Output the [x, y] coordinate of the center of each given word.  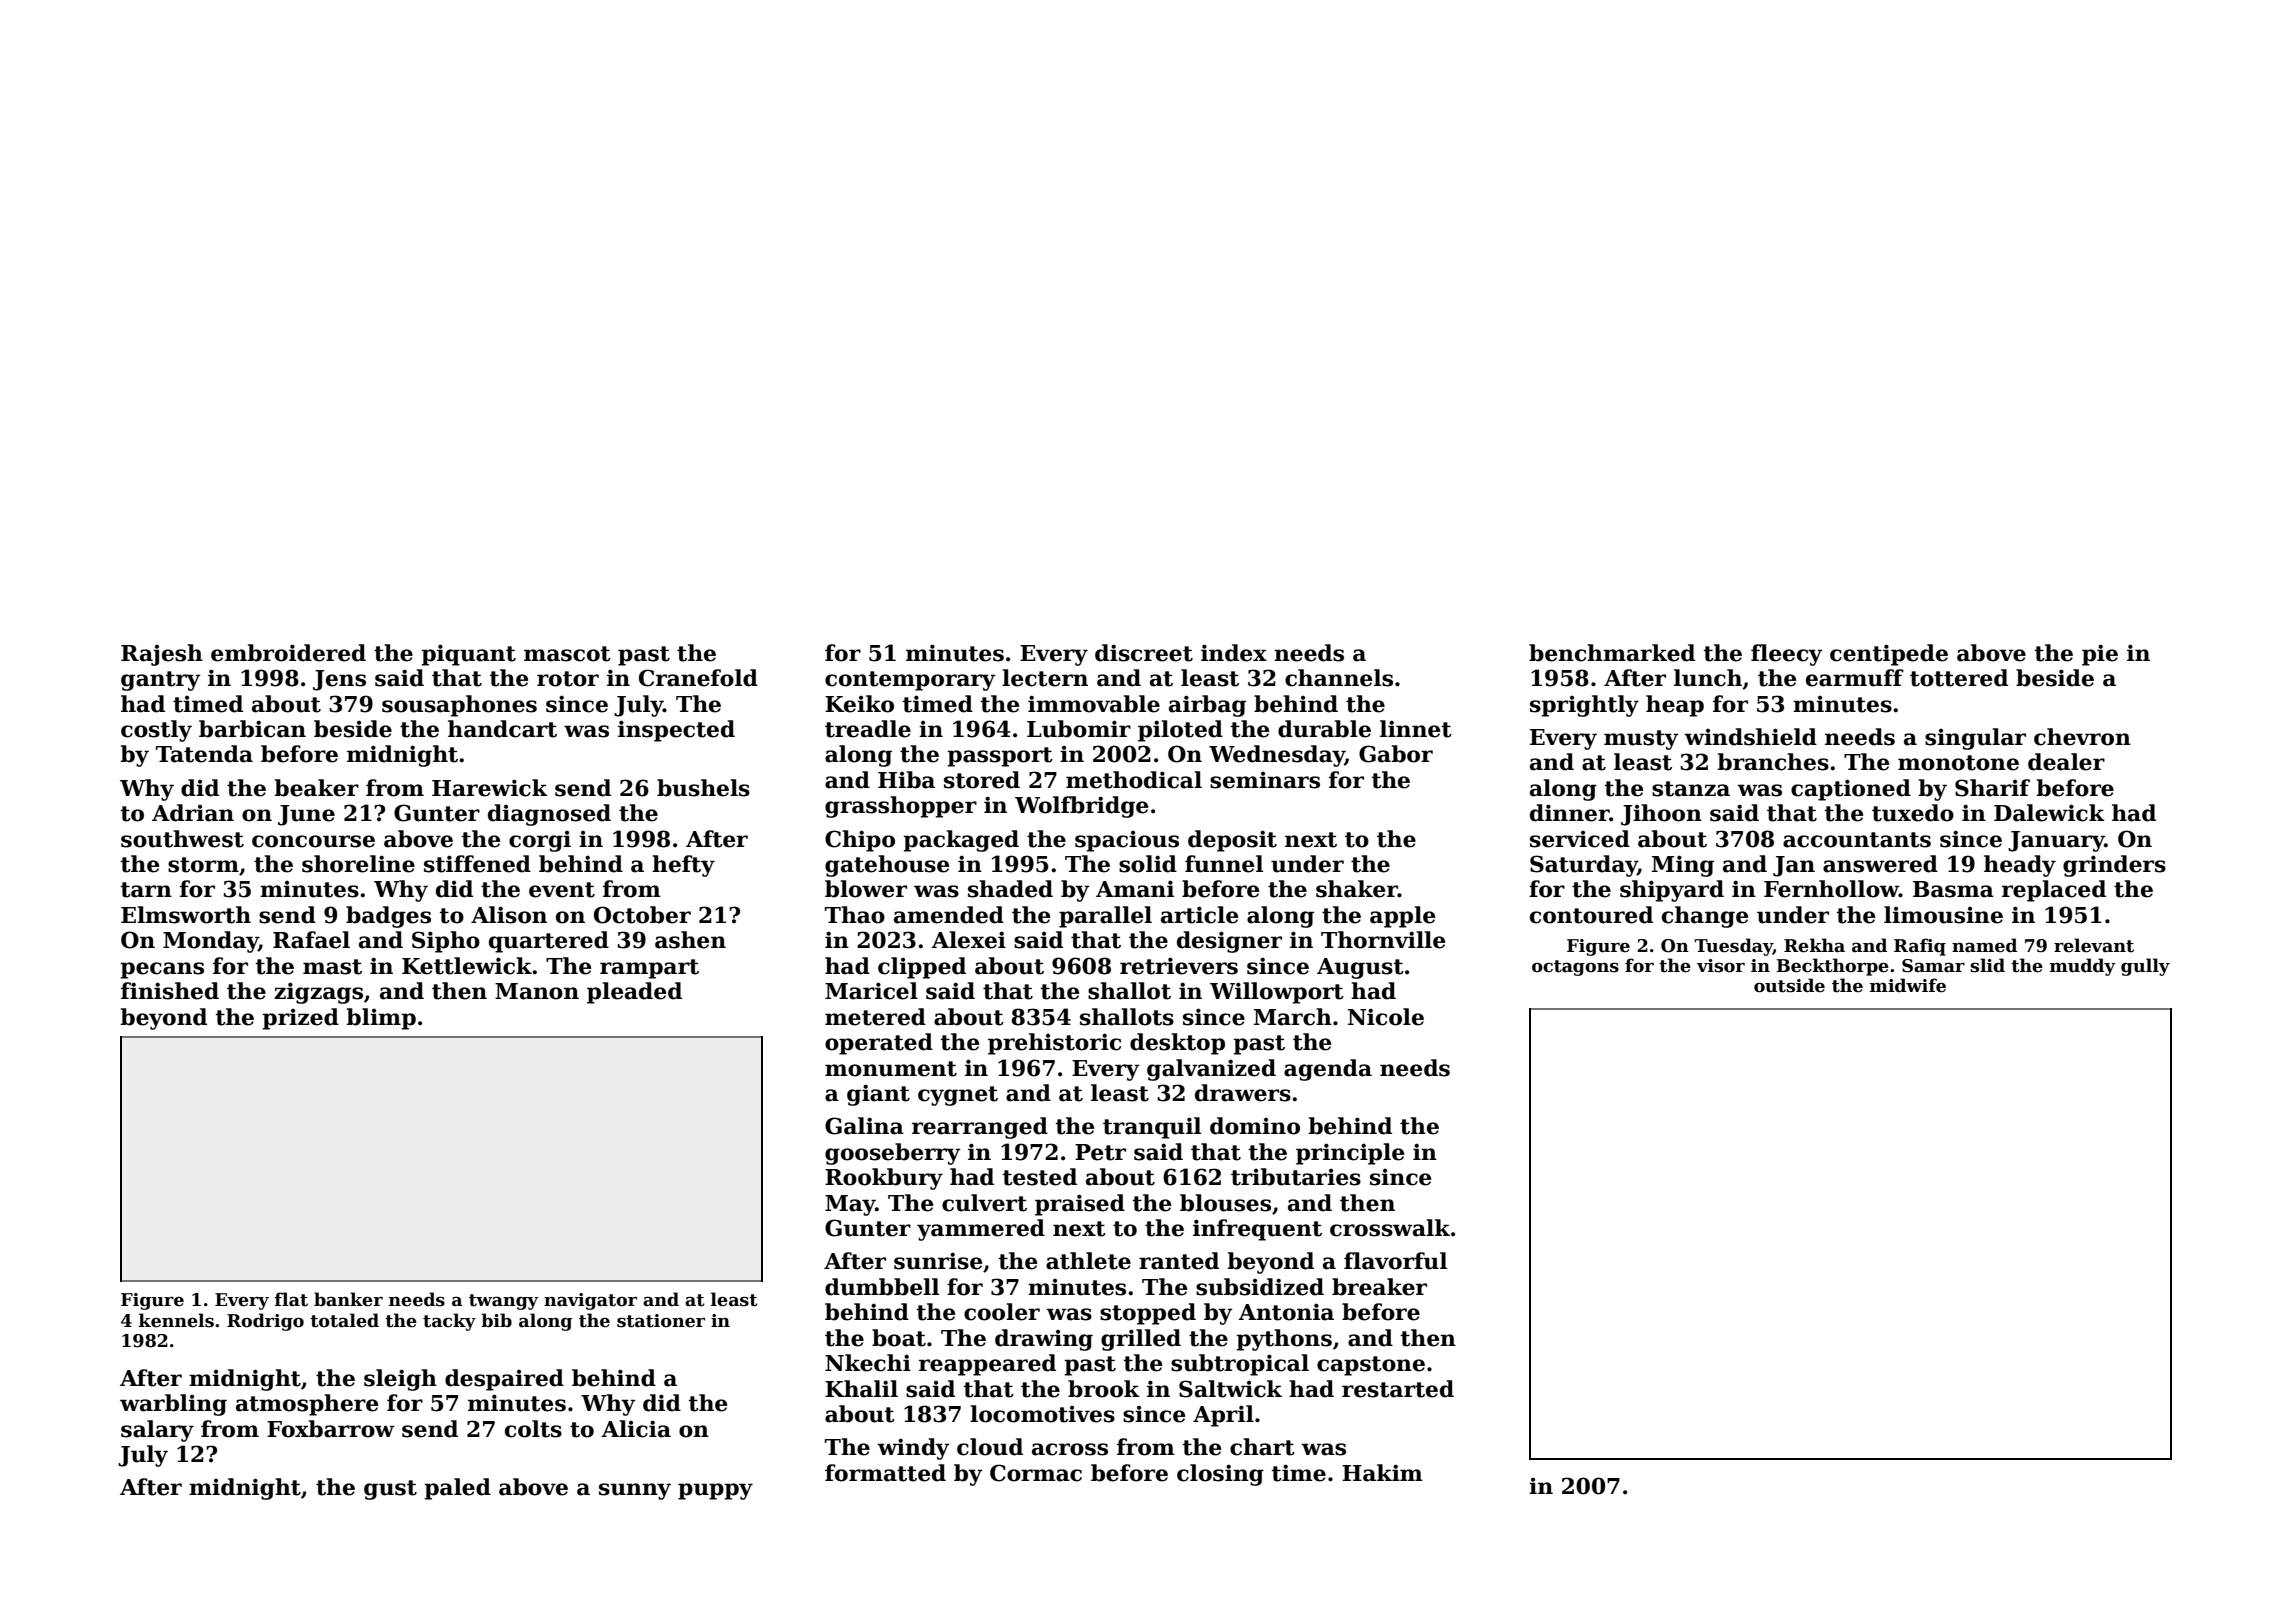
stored [982, 780]
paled [457, 1489]
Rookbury [884, 1179]
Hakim [1382, 1473]
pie [2100, 655]
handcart [502, 729]
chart [1262, 1447]
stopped [1148, 1314]
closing [1220, 1475]
